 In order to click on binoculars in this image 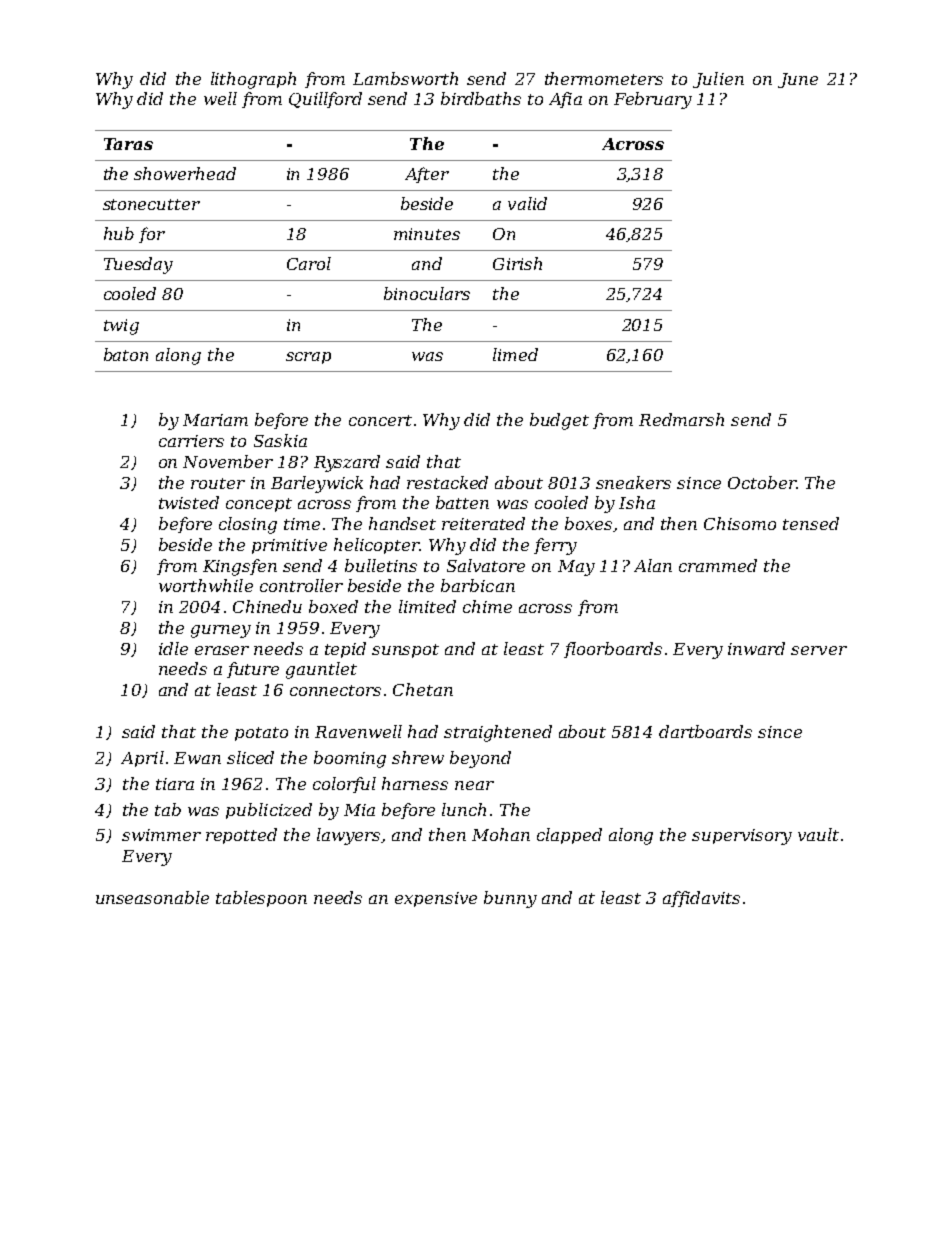, I will do `click(427, 293)`.
